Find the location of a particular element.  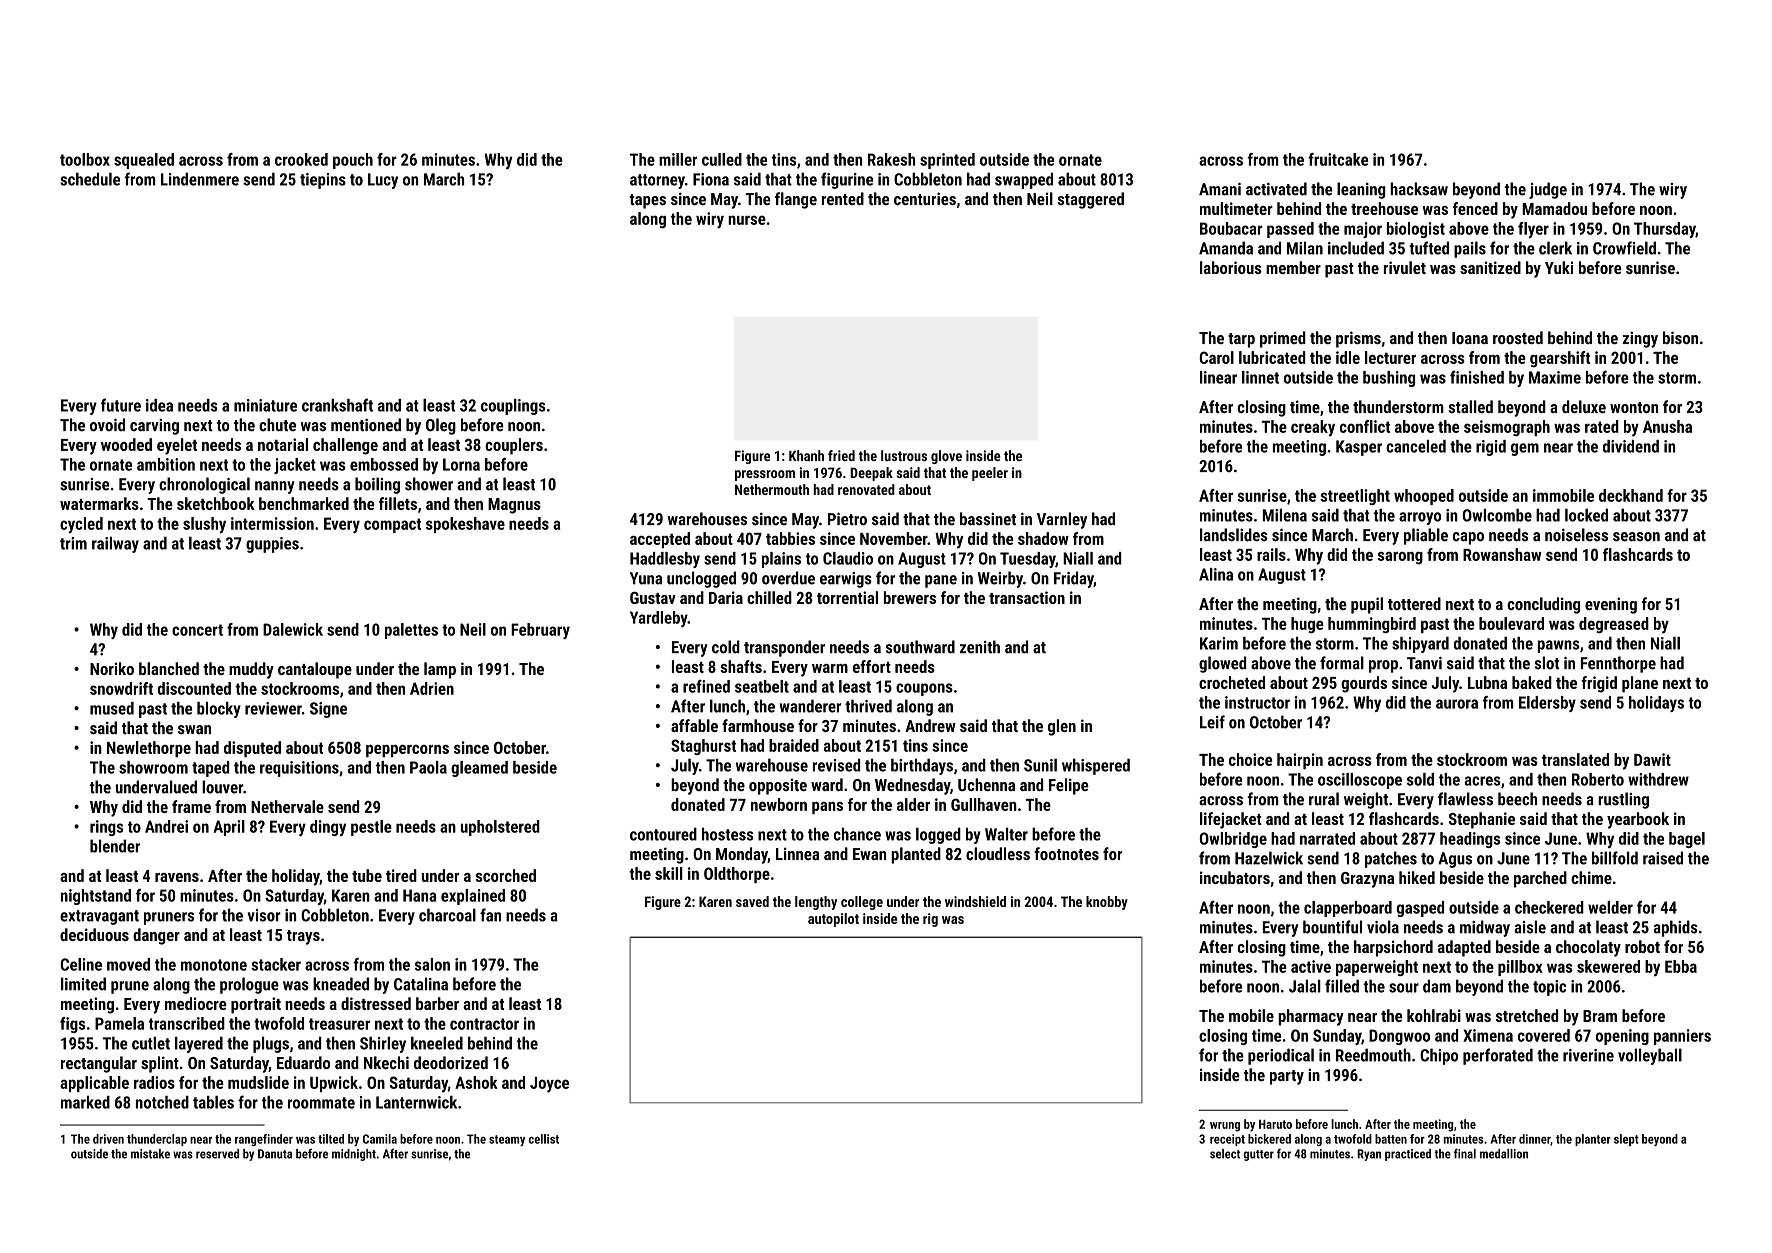

seismograph is located at coordinates (1507, 428).
